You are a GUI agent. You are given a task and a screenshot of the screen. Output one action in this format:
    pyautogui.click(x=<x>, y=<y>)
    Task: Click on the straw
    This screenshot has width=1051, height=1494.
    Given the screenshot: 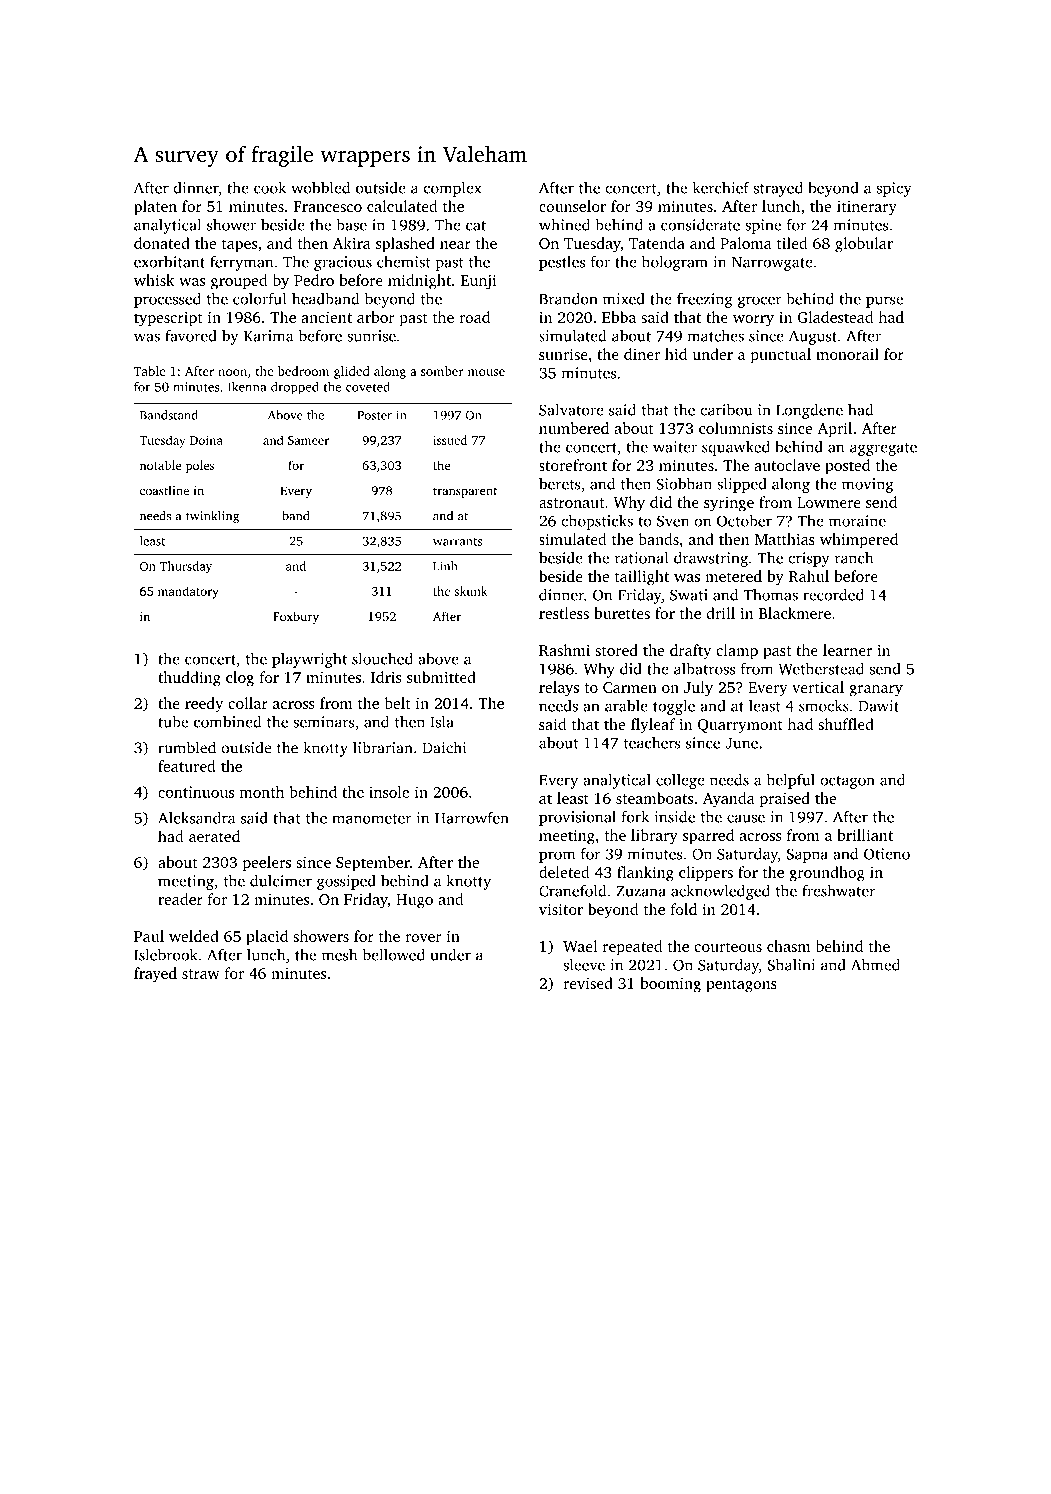 What is the action you would take?
    pyautogui.click(x=201, y=974)
